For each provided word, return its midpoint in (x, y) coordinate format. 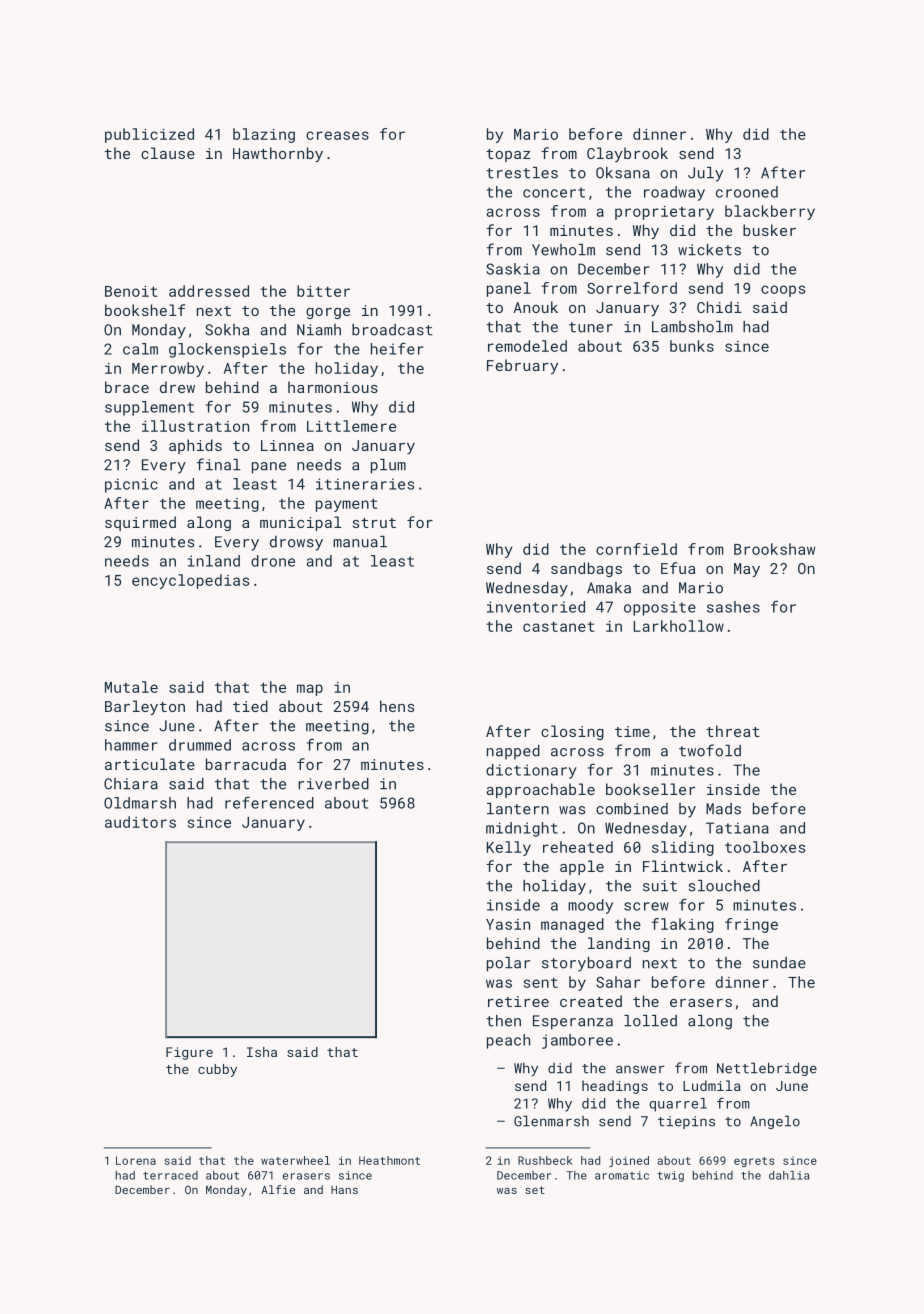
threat (733, 731)
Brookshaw (774, 549)
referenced (269, 803)
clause (168, 153)
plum (388, 466)
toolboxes (765, 847)
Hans (344, 1190)
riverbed (333, 784)
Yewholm (563, 250)
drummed (200, 745)
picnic (131, 485)
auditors (140, 822)
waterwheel (295, 1160)
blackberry (770, 212)
